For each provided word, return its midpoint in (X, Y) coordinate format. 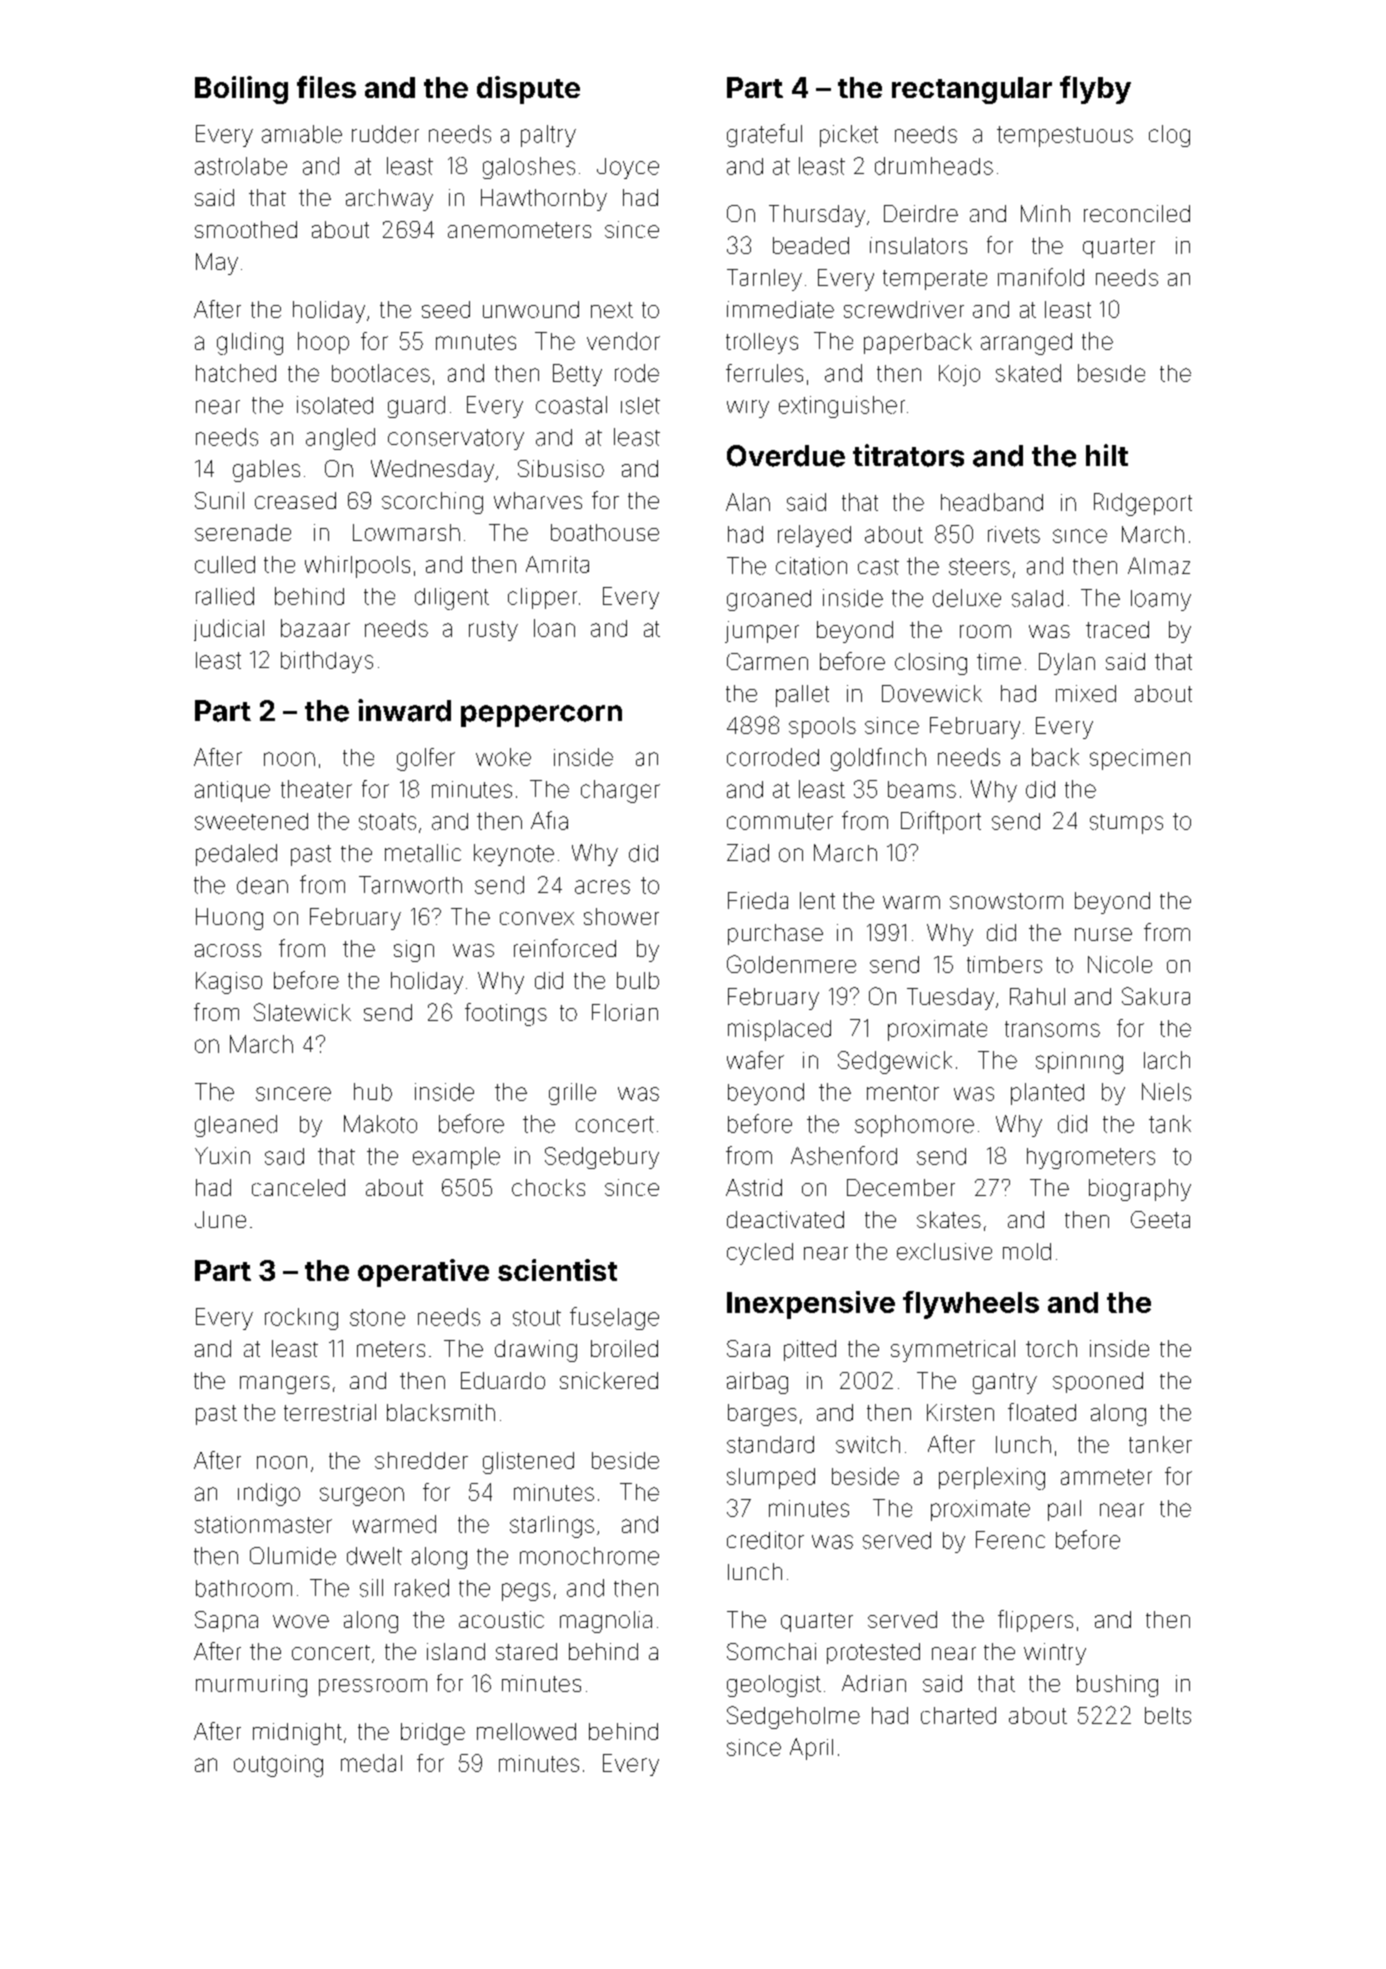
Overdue (786, 456)
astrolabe (241, 166)
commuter (780, 821)
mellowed (526, 1731)
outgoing (278, 1766)
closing (931, 664)
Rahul (1037, 996)
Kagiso (229, 983)
